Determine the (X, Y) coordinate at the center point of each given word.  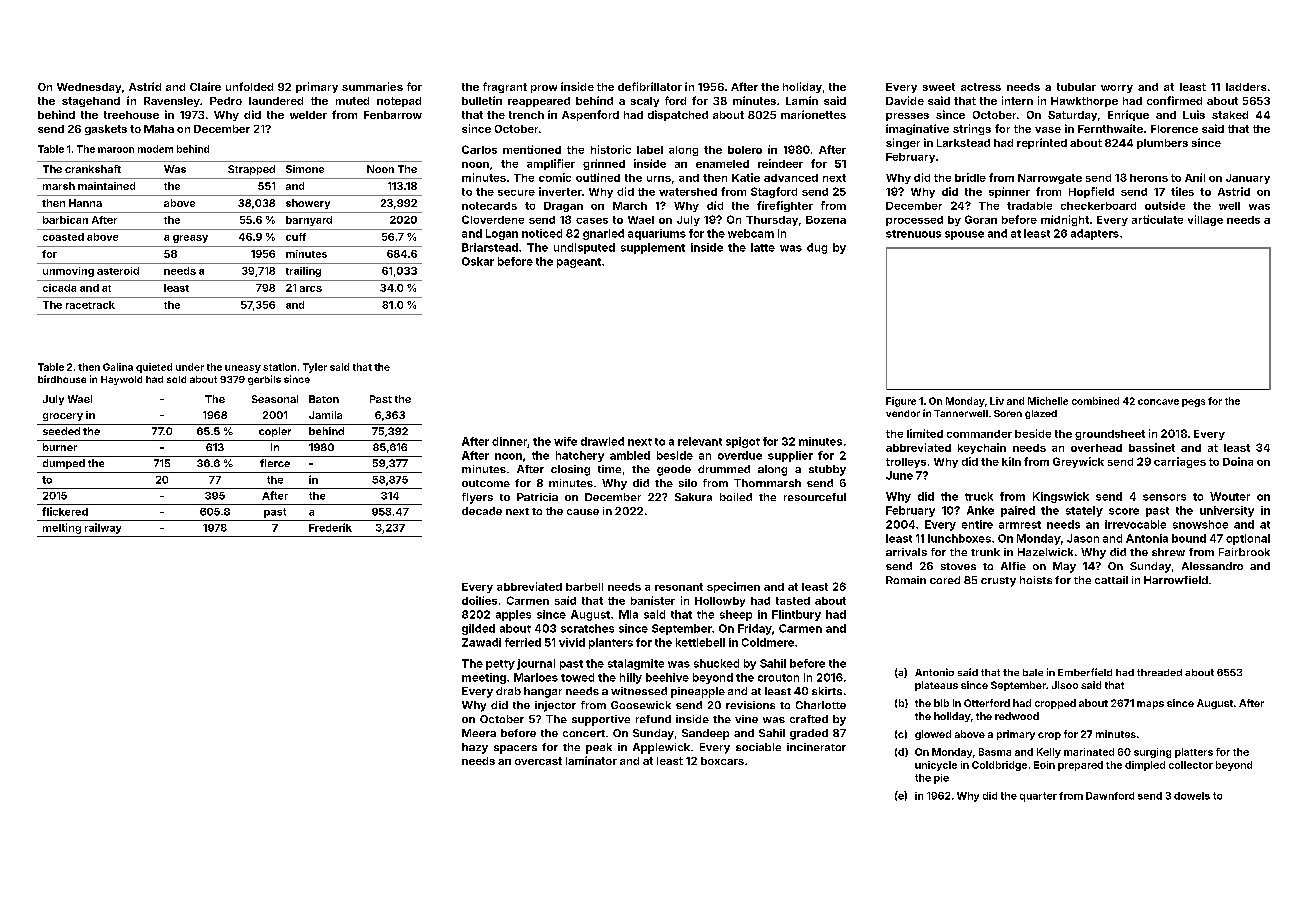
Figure (901, 402)
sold (176, 379)
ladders (1246, 87)
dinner (509, 441)
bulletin (482, 100)
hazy (475, 748)
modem (155, 149)
